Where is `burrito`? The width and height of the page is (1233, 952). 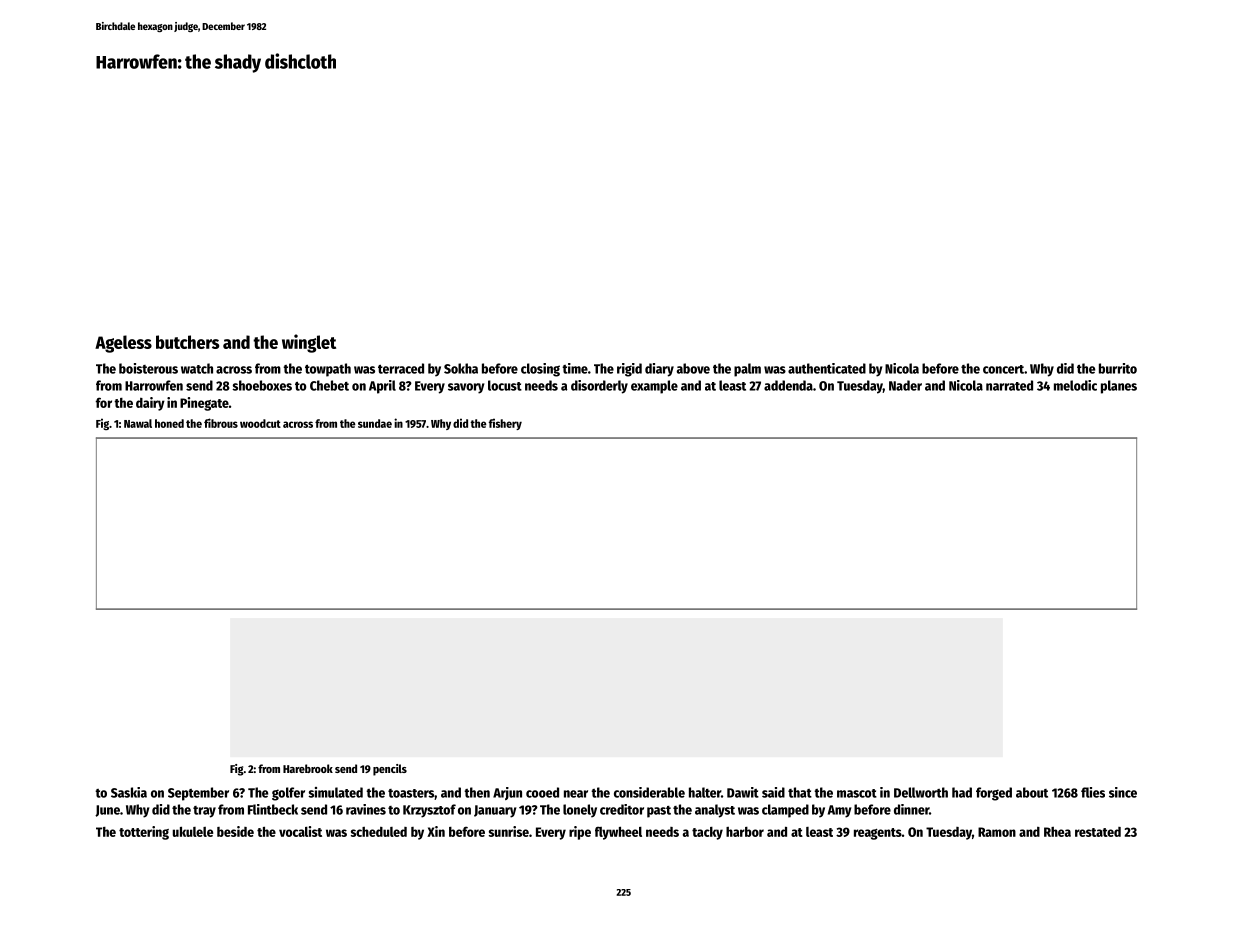
burrito is located at coordinates (1118, 368).
